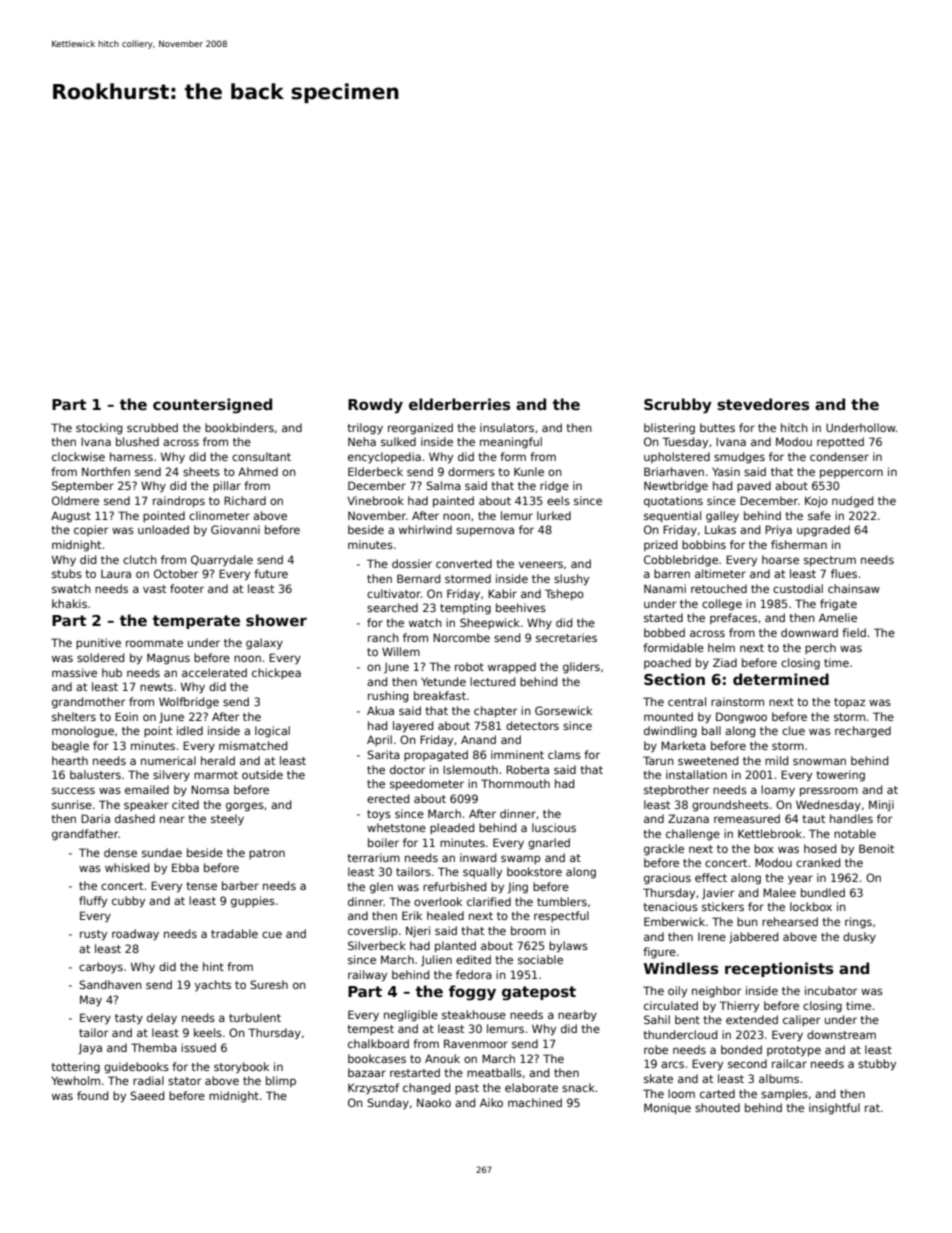  Describe the element at coordinates (491, 1102) in the screenshot. I see `Aiko` at that location.
